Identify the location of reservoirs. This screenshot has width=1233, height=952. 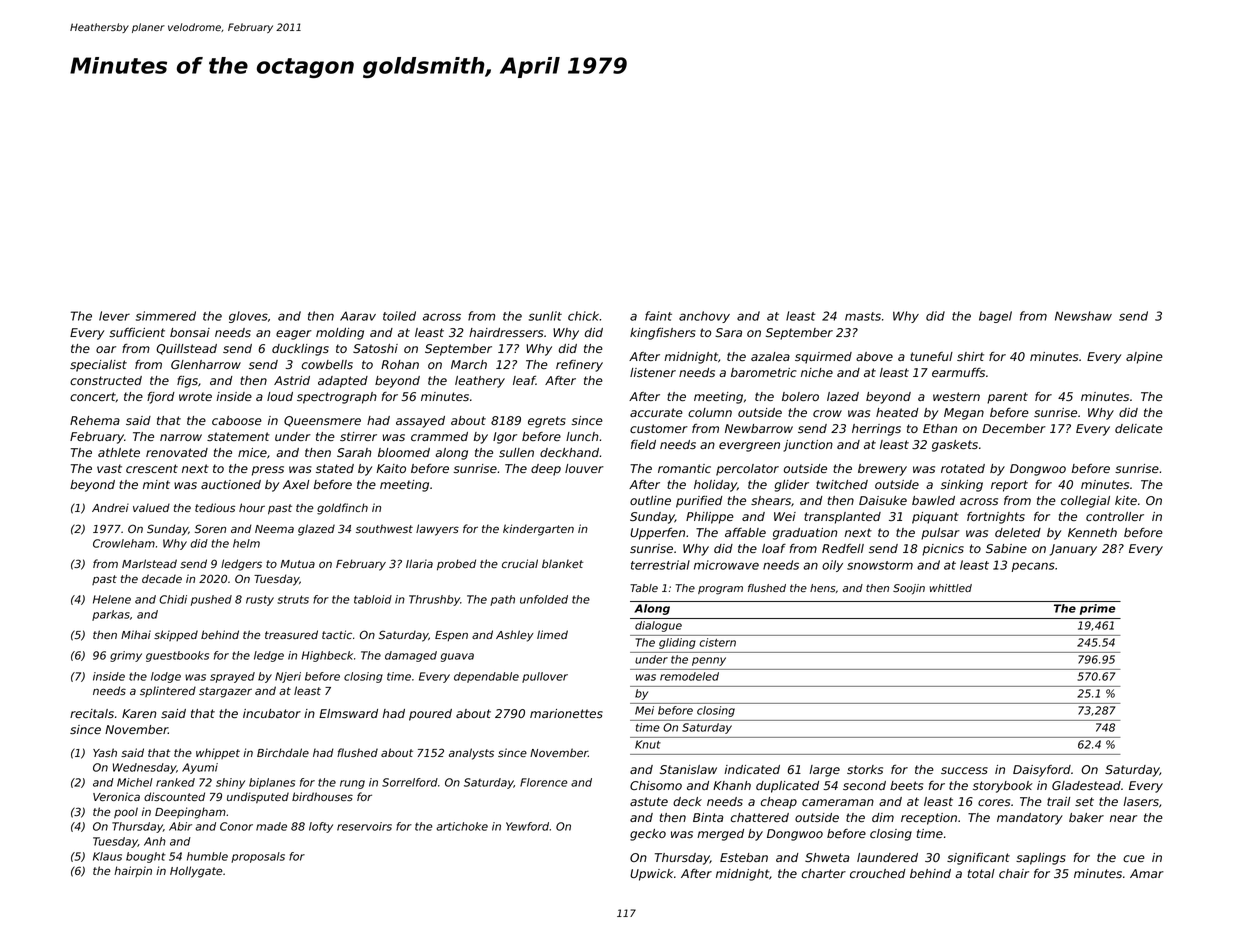
(364, 826).
